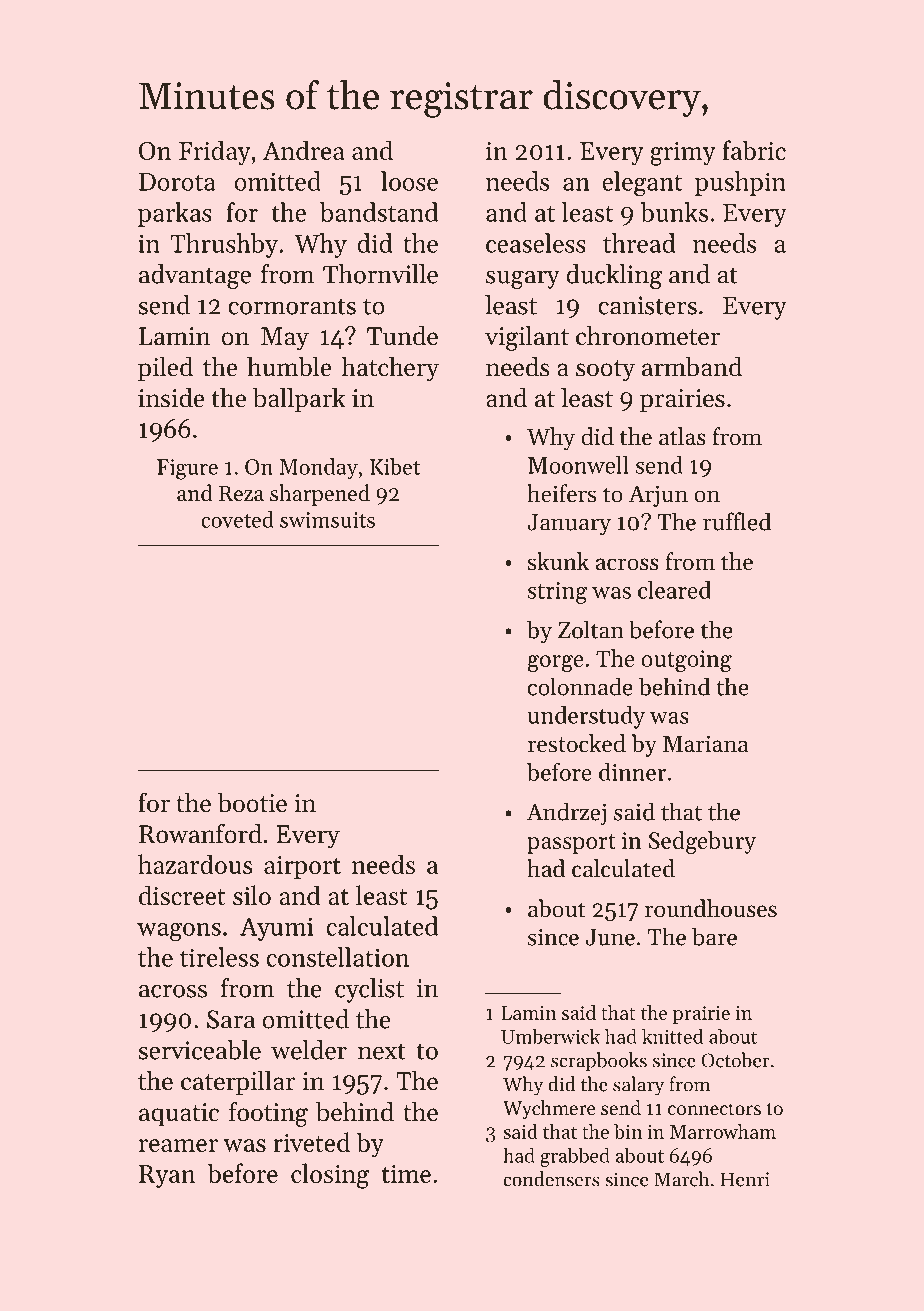  What do you see at coordinates (215, 152) in the screenshot?
I see `Friday` at bounding box center [215, 152].
